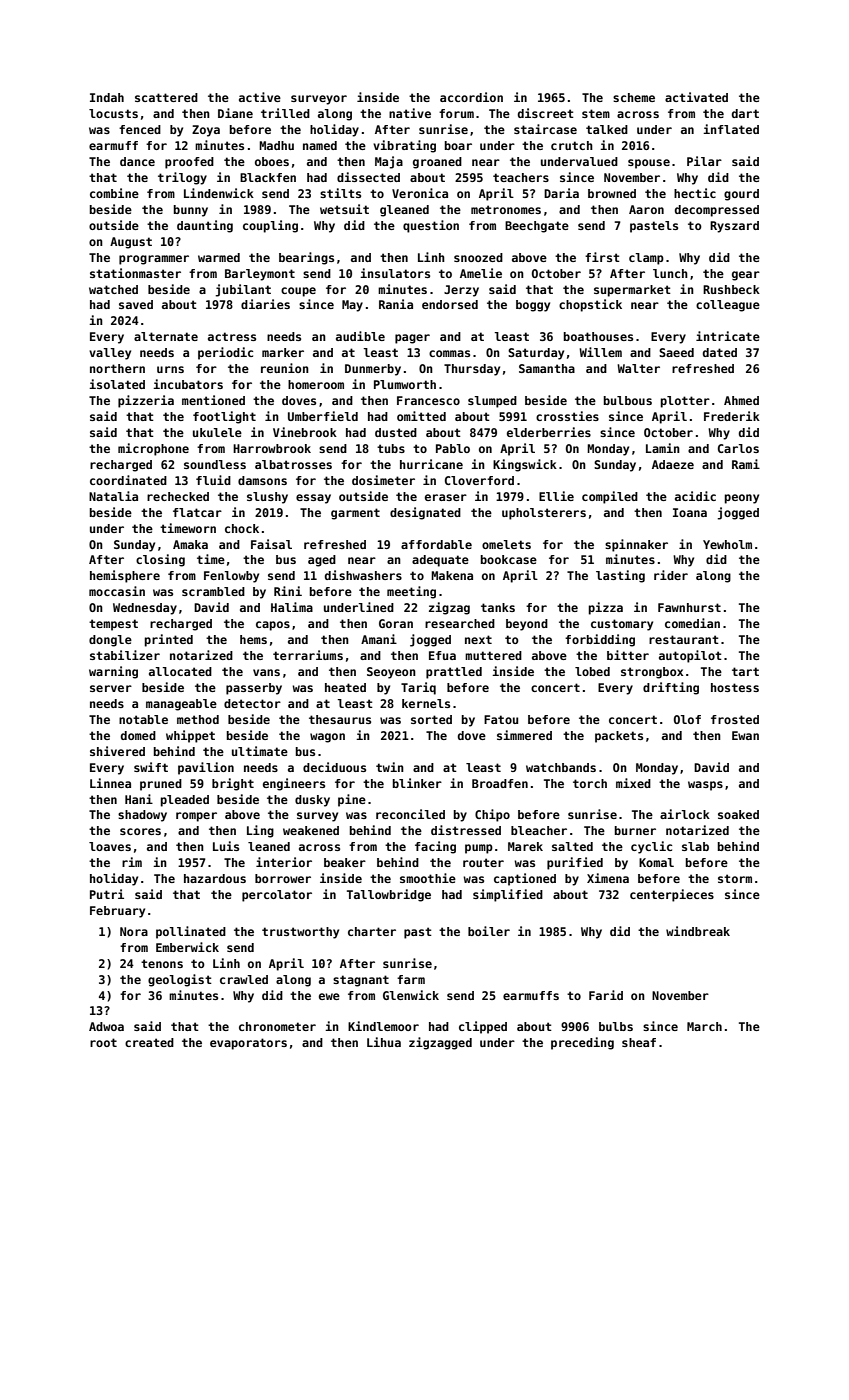  What do you see at coordinates (738, 814) in the screenshot?
I see `soaked` at bounding box center [738, 814].
